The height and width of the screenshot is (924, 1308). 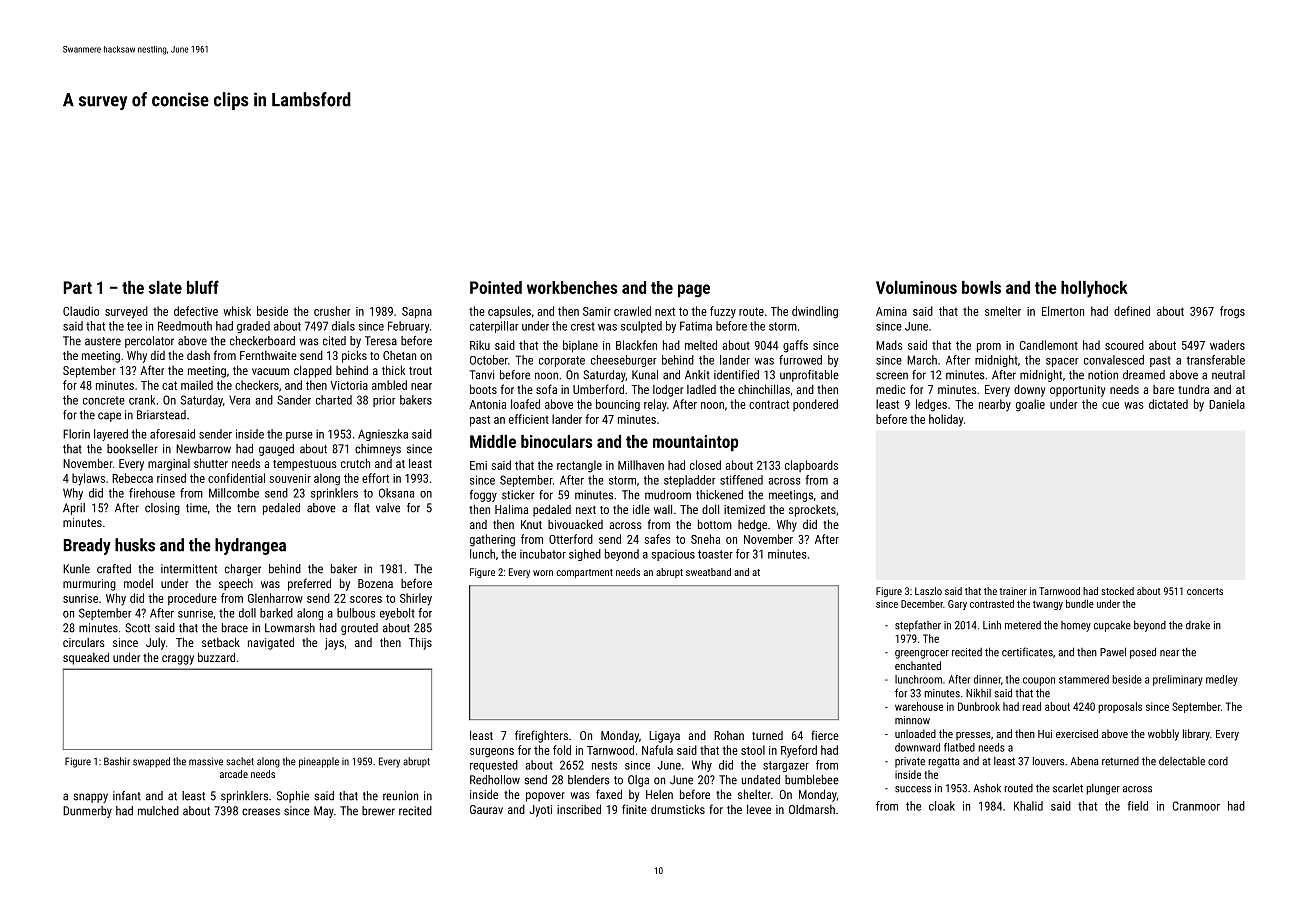 I want to click on Thijs, so click(x=420, y=643).
